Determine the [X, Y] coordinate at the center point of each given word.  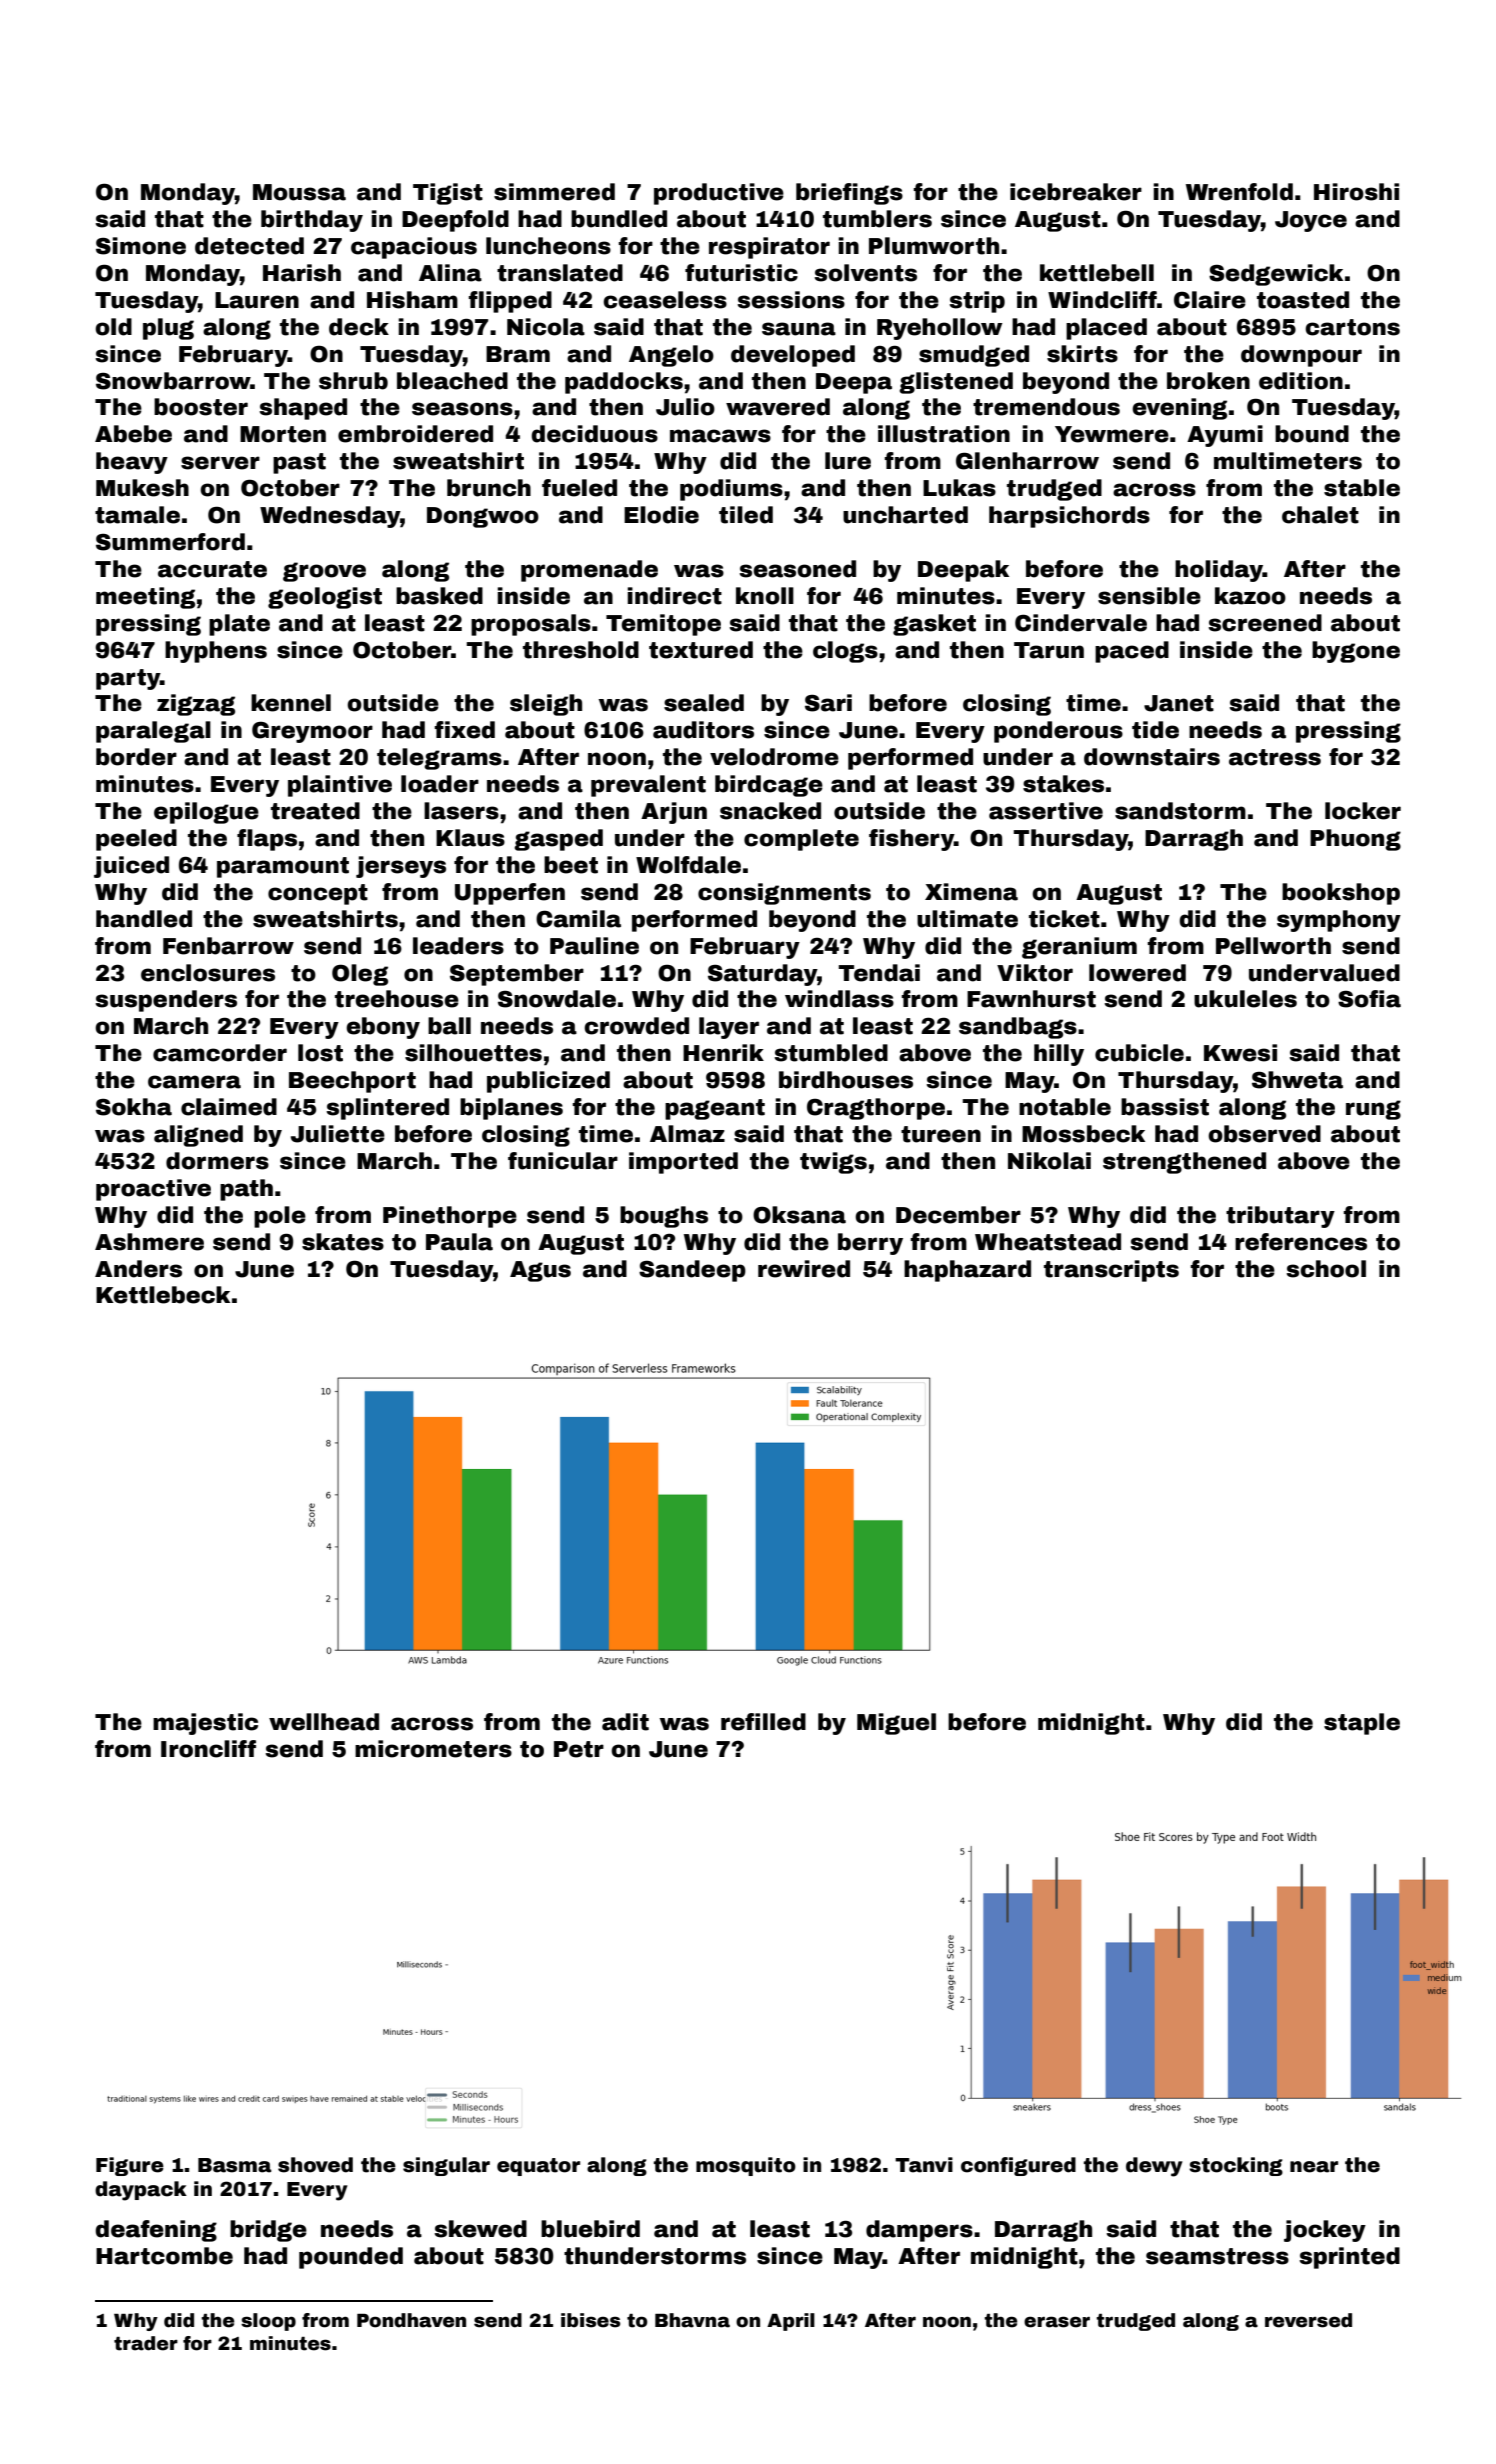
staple [1362, 1724]
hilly [1059, 1055]
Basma [235, 2165]
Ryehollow [940, 329]
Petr [579, 1749]
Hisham [412, 300]
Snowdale [557, 999]
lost [320, 1053]
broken [1208, 381]
